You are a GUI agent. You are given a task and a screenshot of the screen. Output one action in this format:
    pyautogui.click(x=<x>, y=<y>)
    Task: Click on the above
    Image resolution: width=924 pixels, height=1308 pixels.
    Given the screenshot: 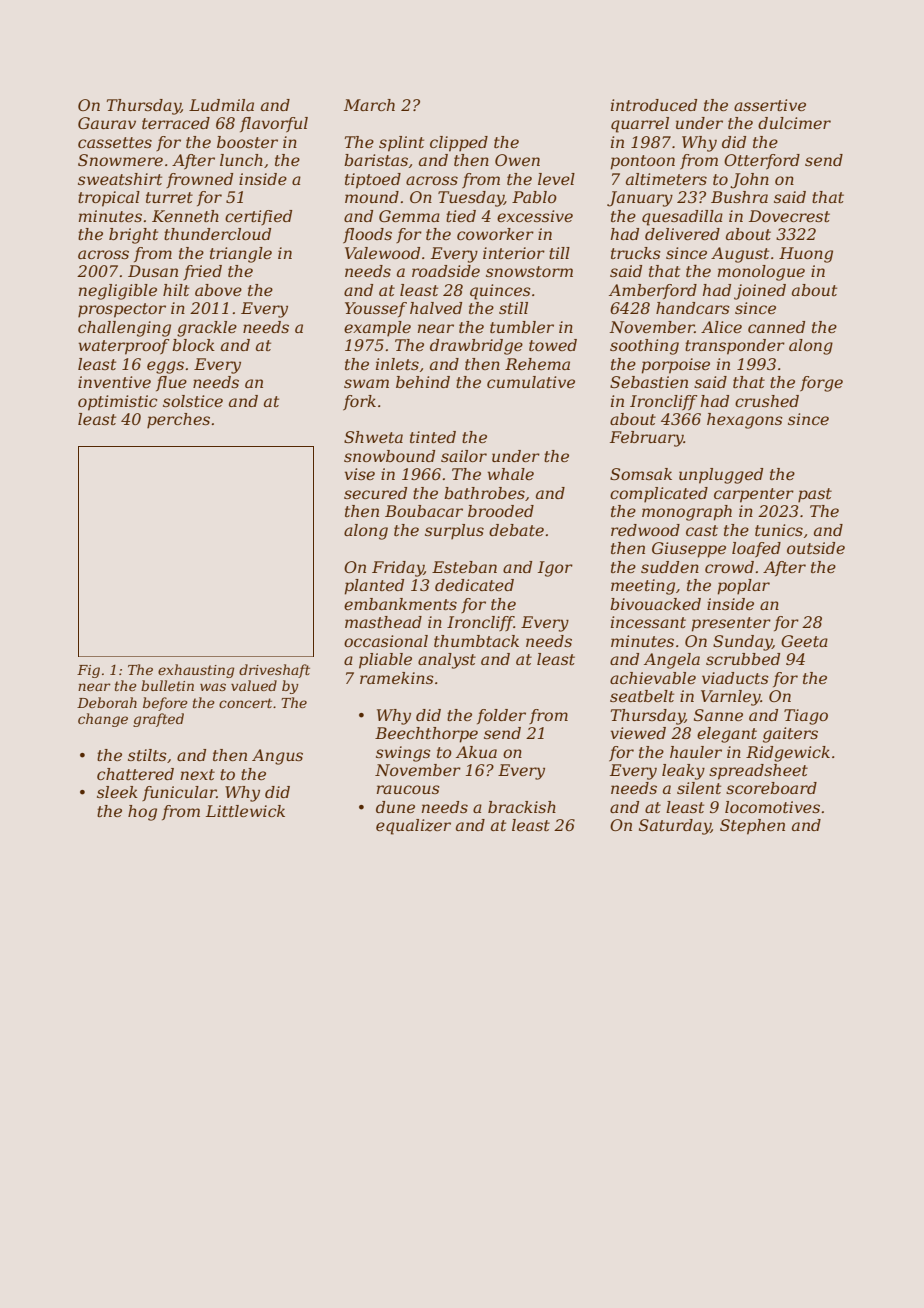 What is the action you would take?
    pyautogui.click(x=218, y=290)
